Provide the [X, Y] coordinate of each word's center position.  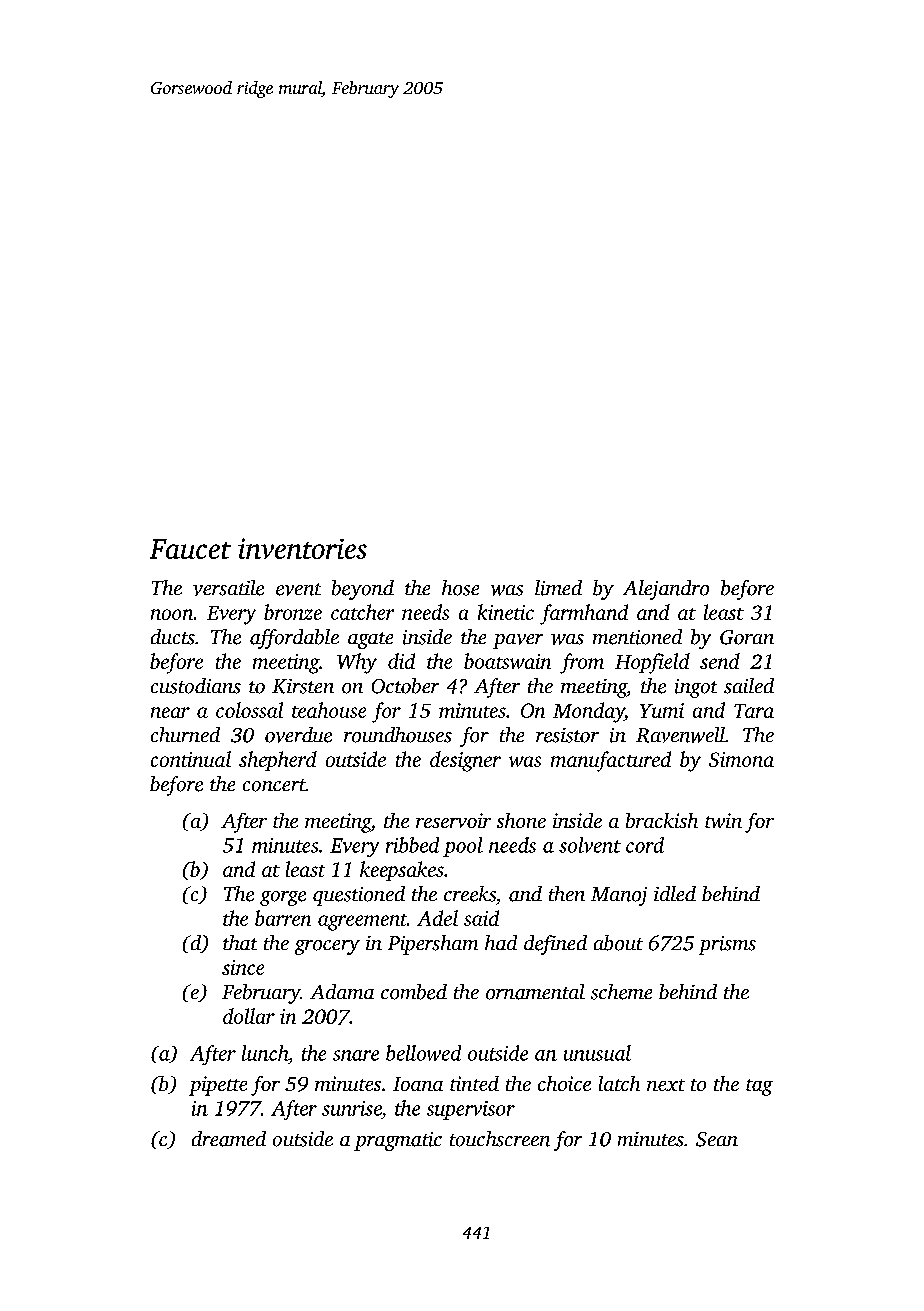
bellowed [423, 1053]
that [240, 942]
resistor [567, 735]
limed [558, 588]
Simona [741, 759]
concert [274, 785]
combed [414, 992]
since [243, 967]
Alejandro [666, 590]
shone [521, 820]
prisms [727, 945]
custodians [196, 686]
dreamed [229, 1139]
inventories [302, 548]
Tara [754, 711]
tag [759, 1087]
